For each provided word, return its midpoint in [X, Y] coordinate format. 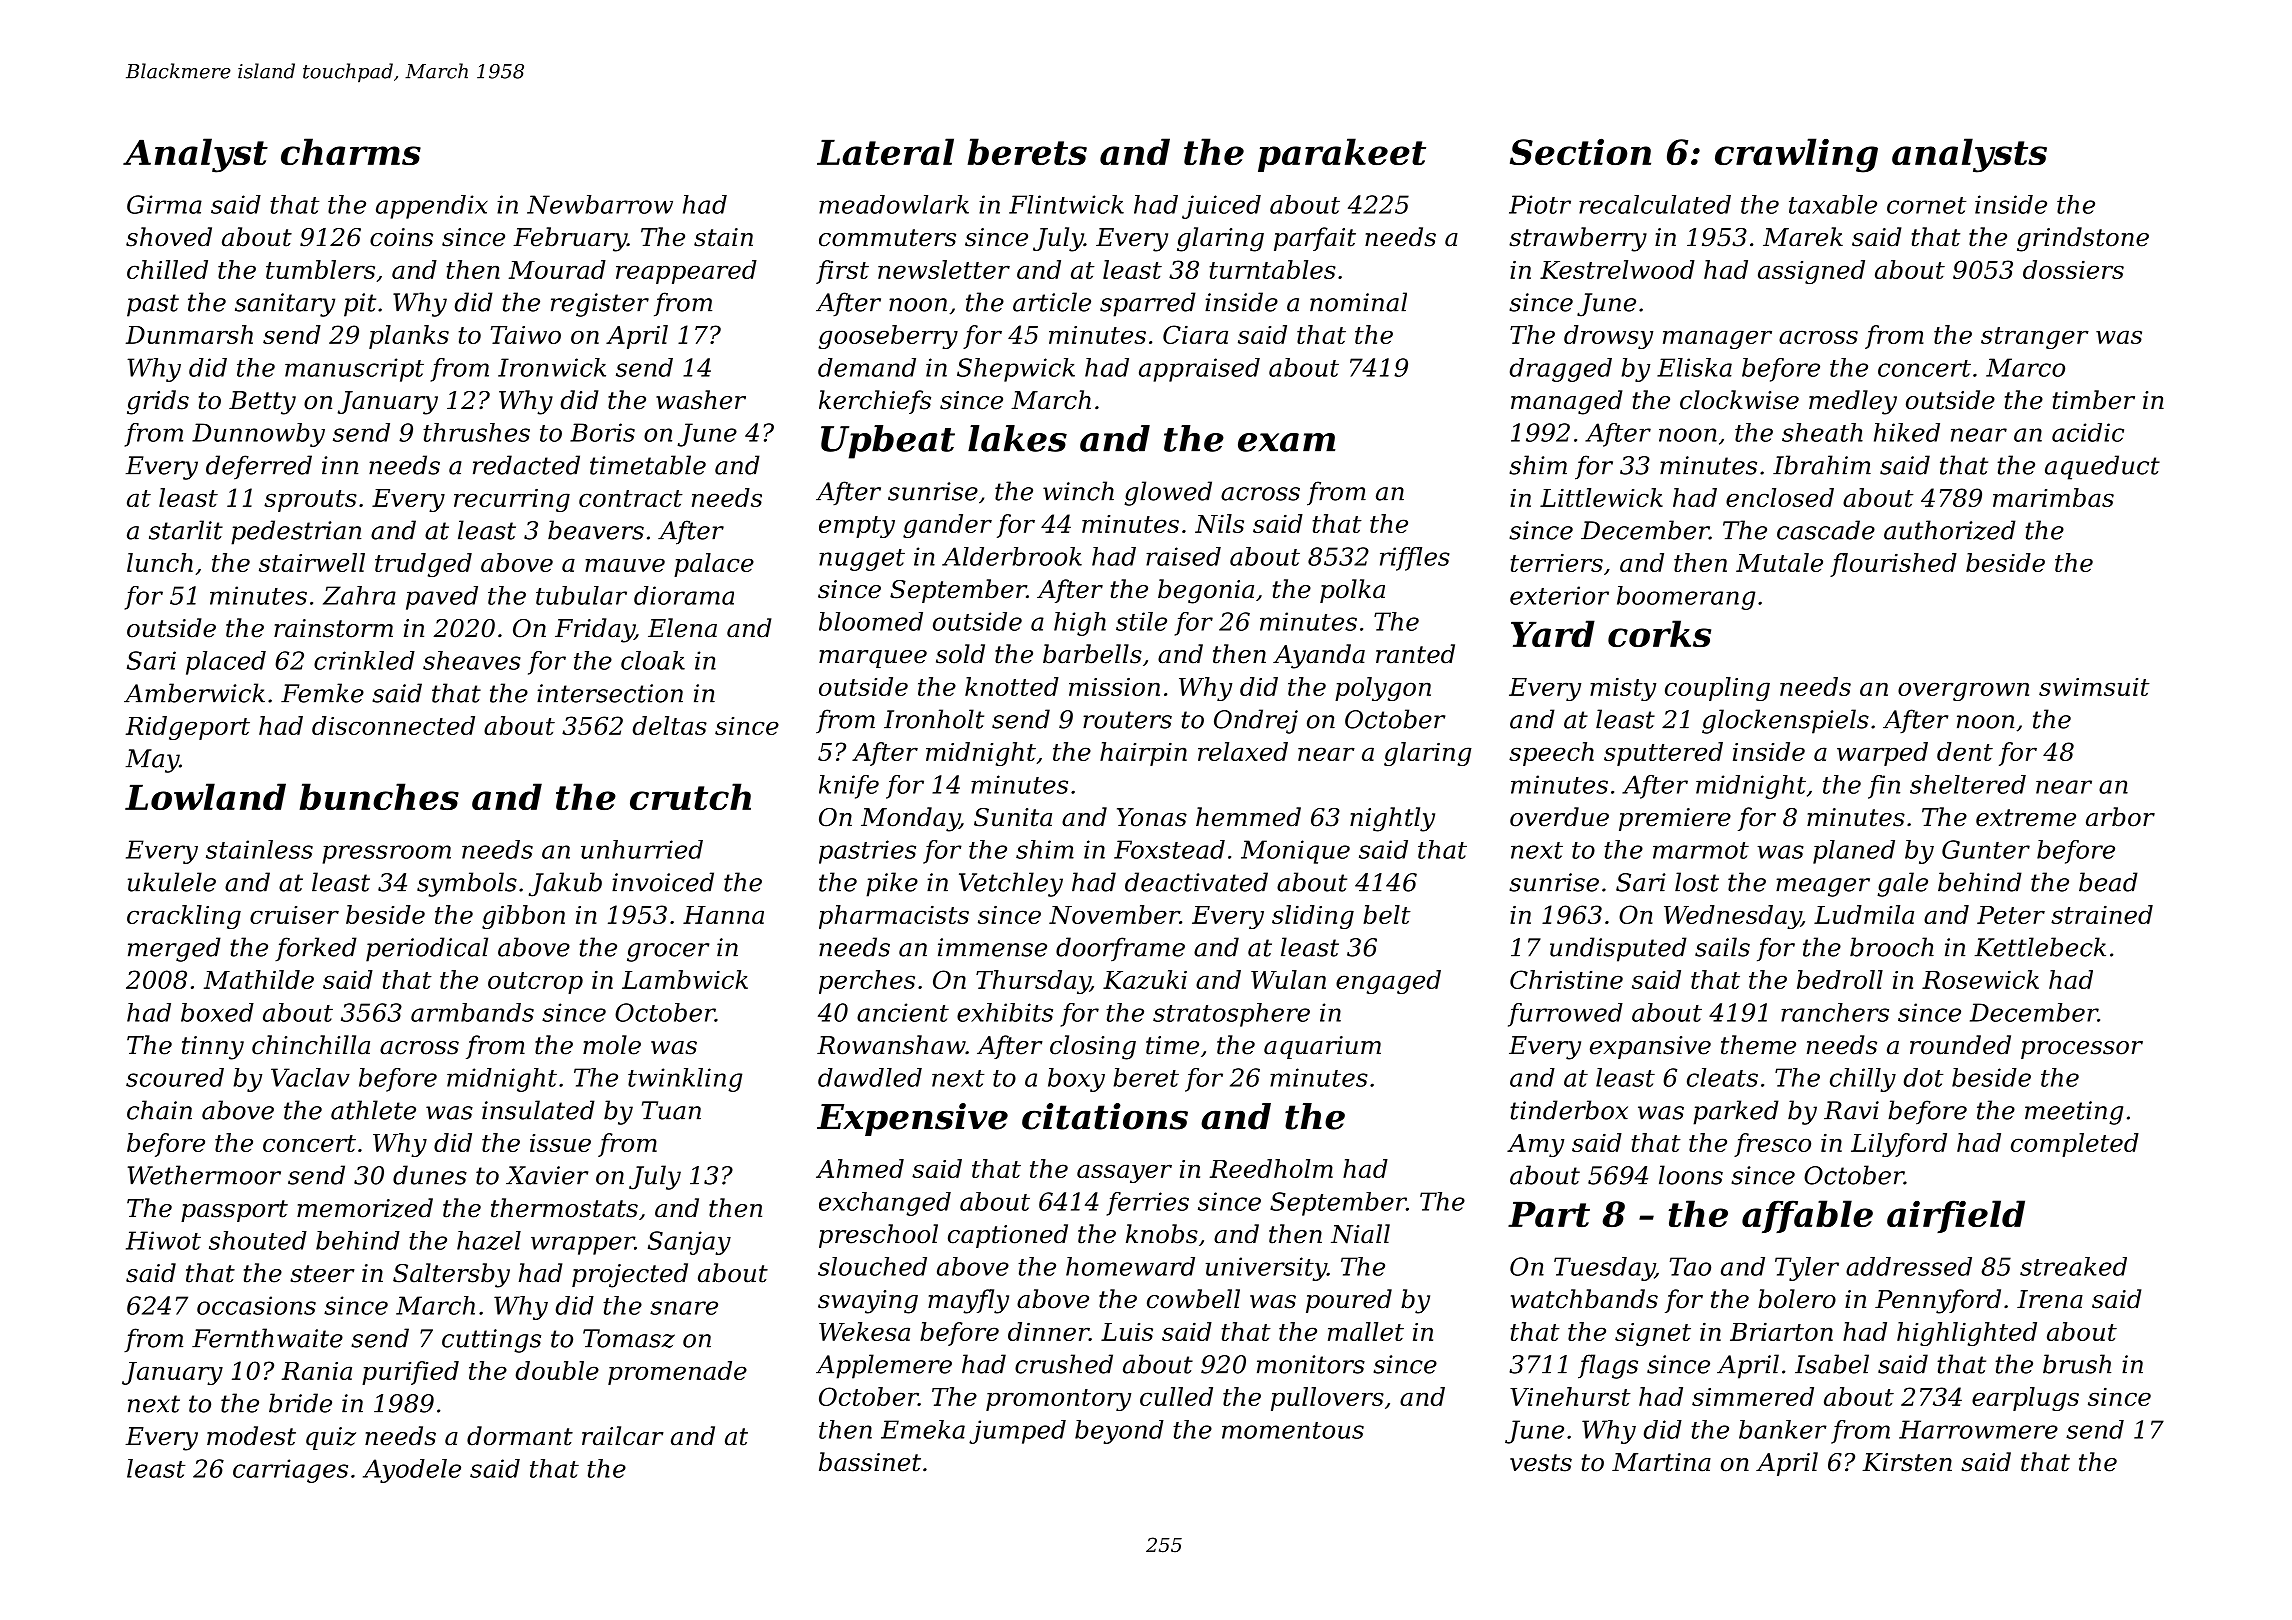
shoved [169, 237]
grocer [668, 952]
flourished [1893, 565]
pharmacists [894, 917]
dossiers [2073, 269]
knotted [1012, 686]
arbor [2120, 817]
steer [322, 1274]
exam [1286, 442]
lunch [160, 562]
